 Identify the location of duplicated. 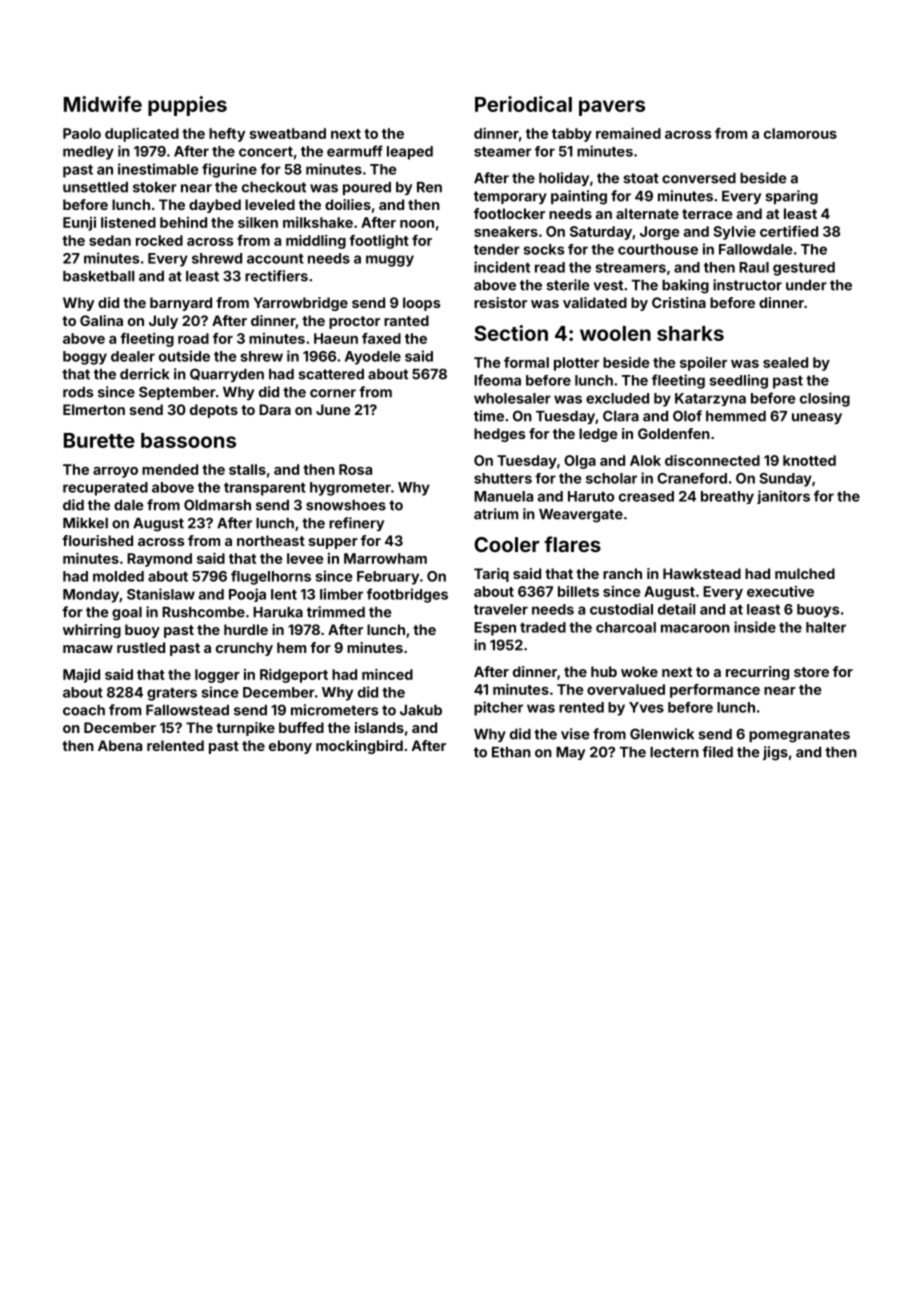
(142, 135).
